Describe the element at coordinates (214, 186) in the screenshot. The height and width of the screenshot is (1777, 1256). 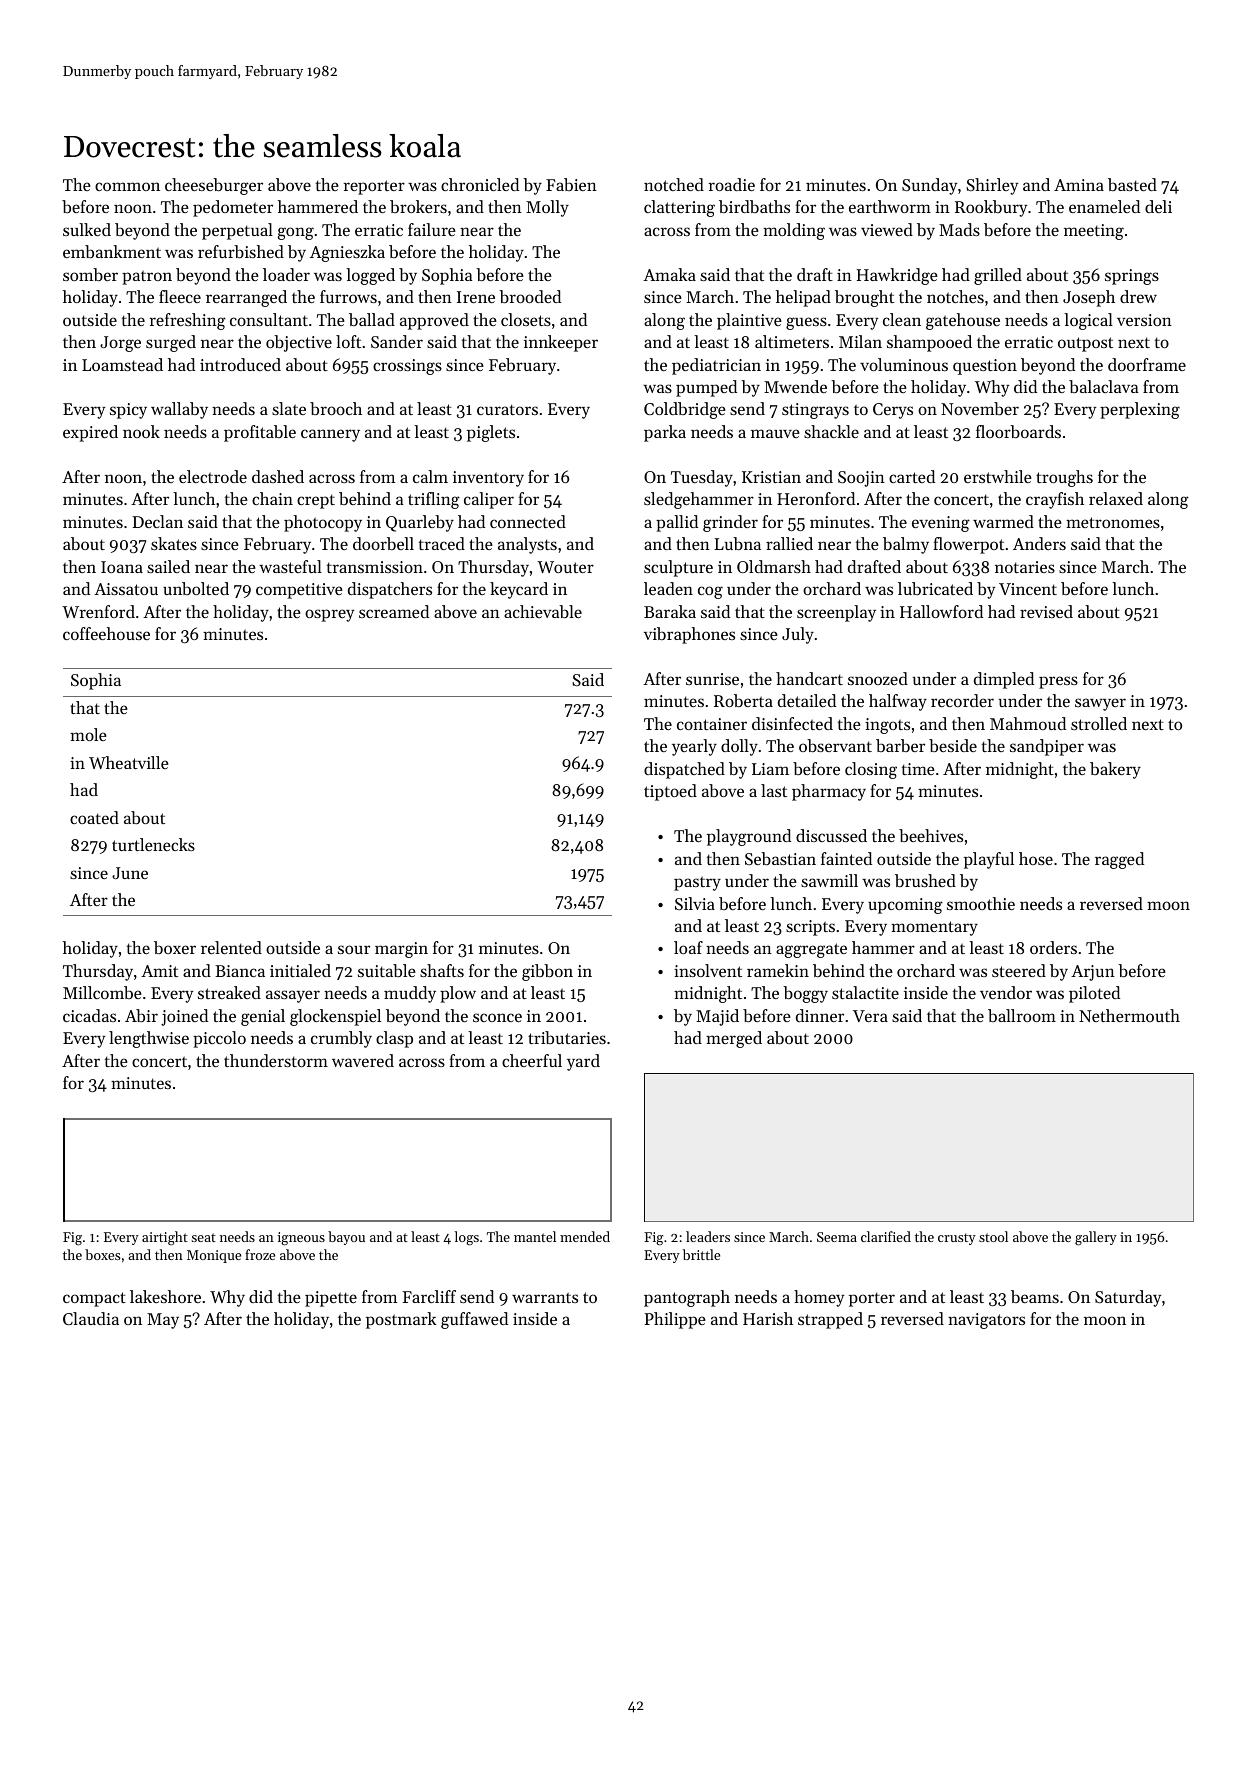
I see `cheeseburger` at that location.
